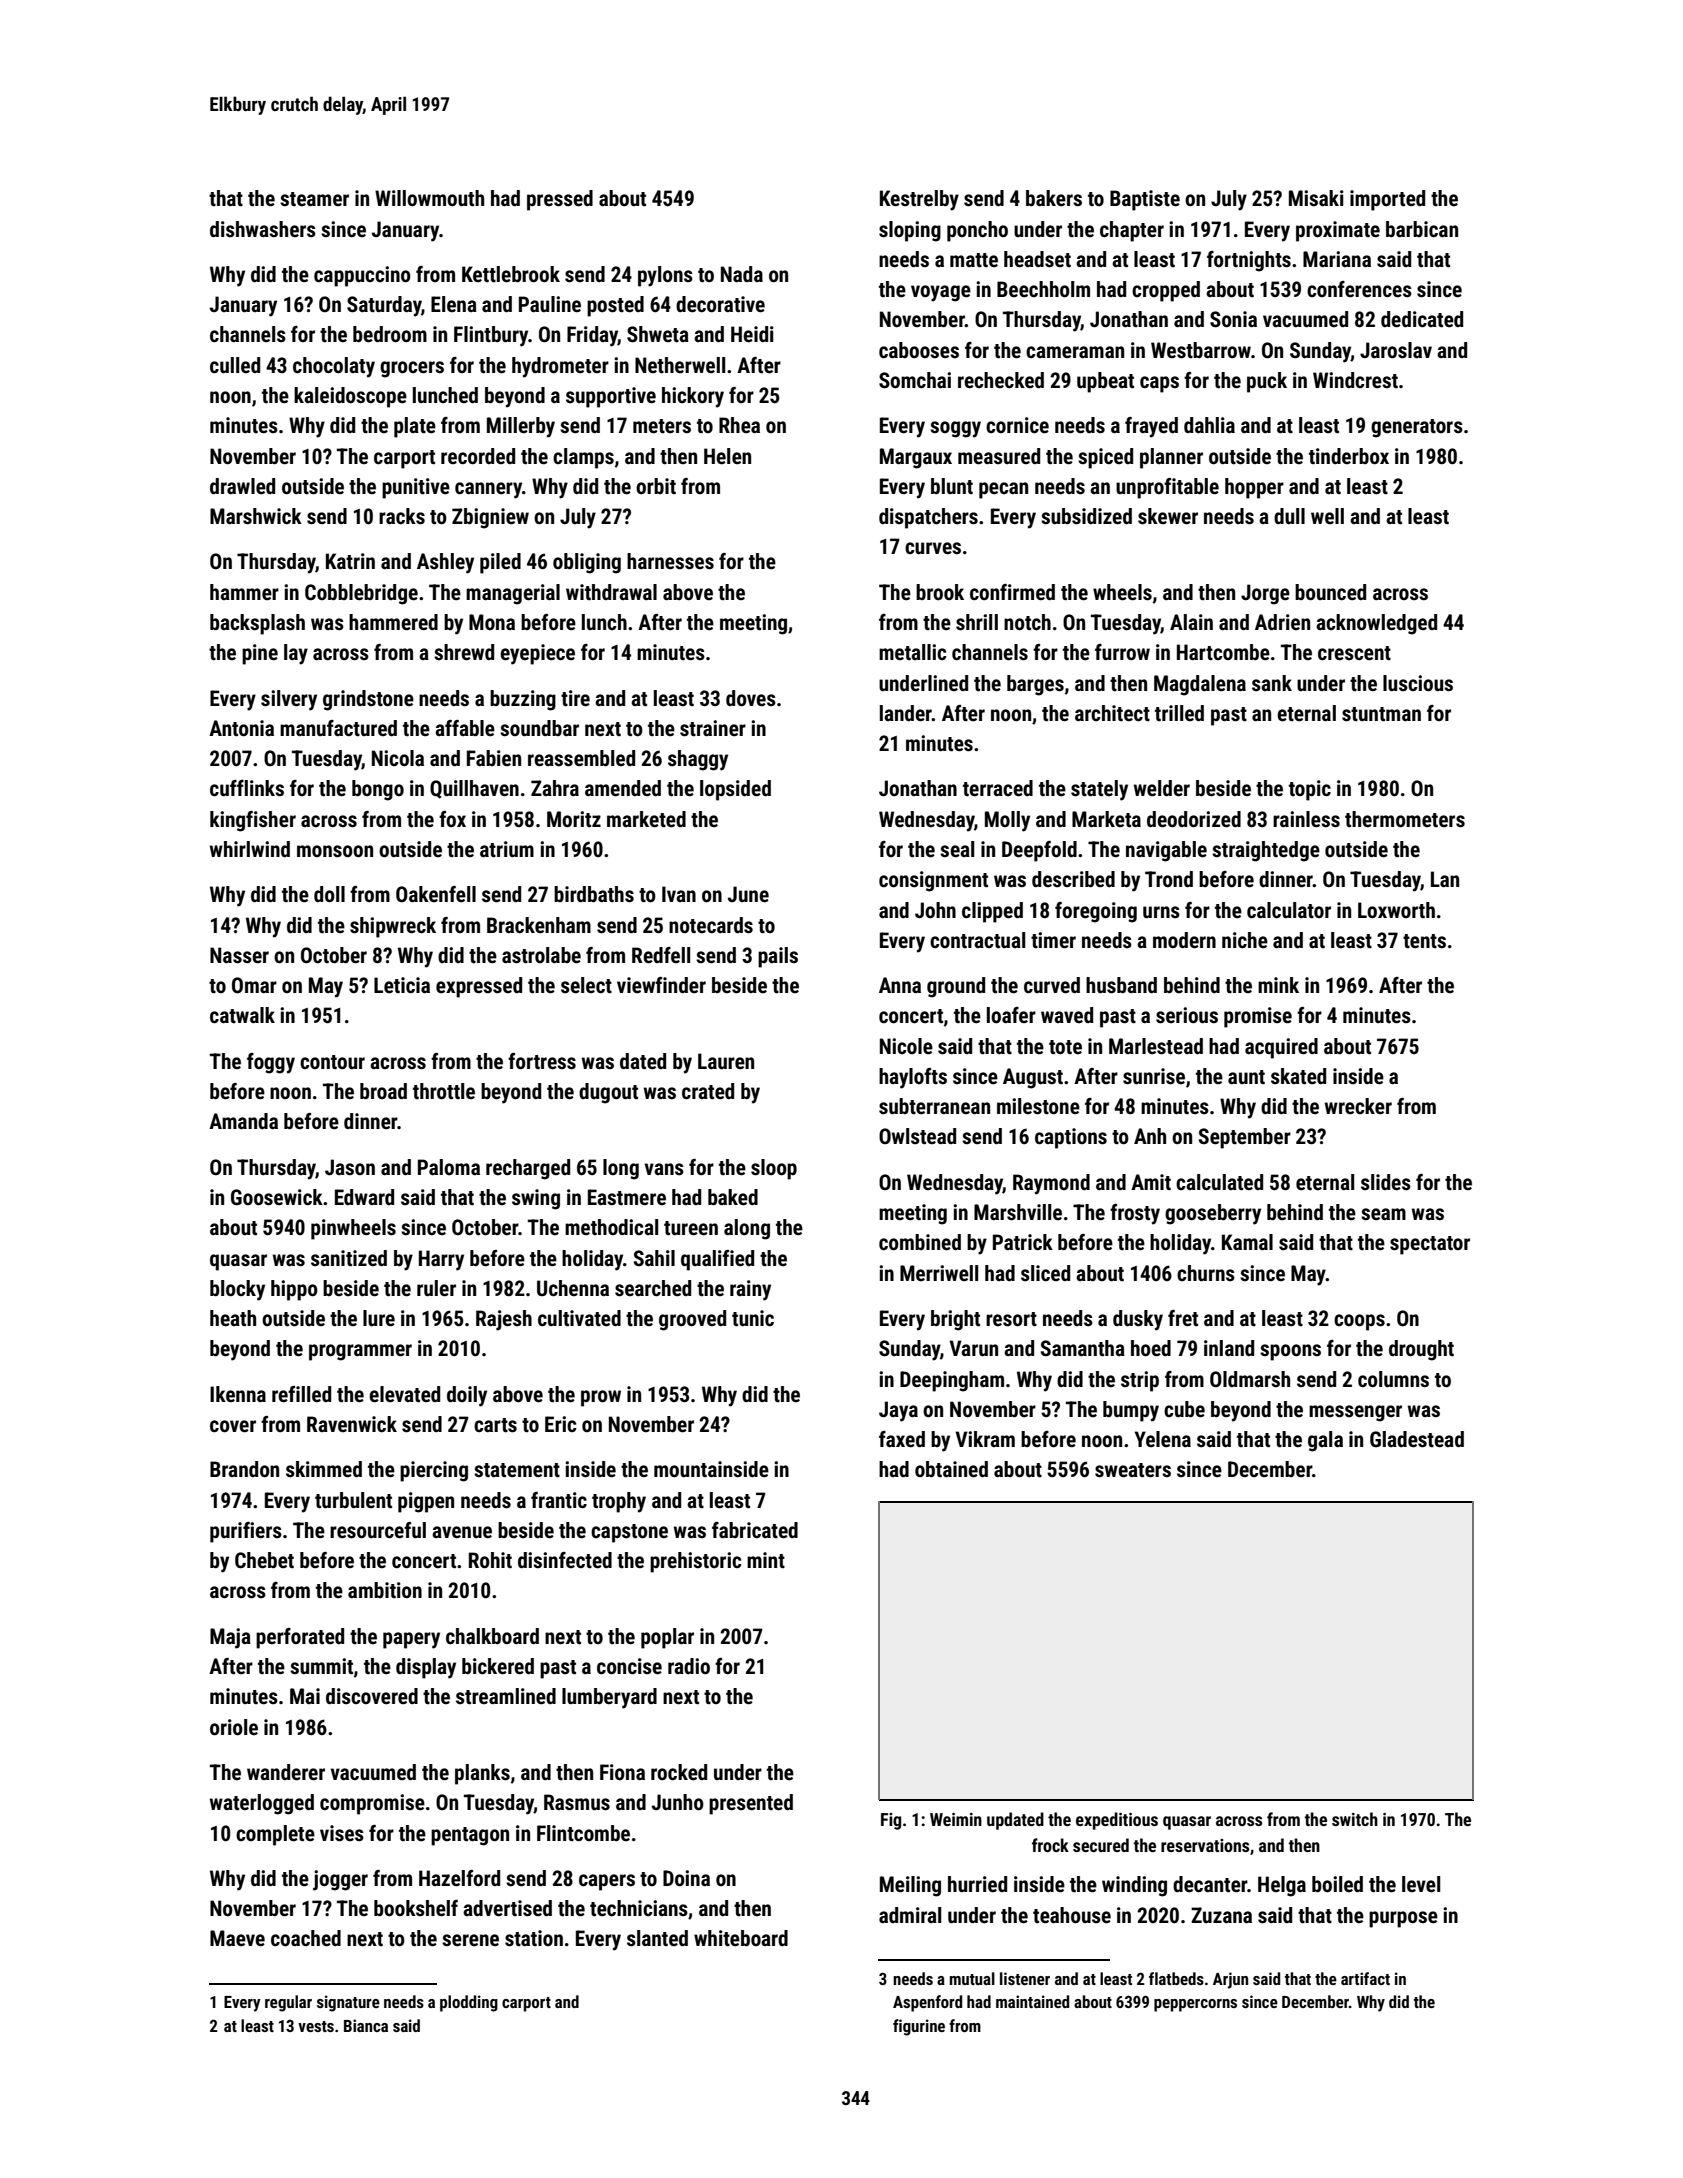 The image size is (1683, 2178). Describe the element at coordinates (955, 1320) in the page. I see `bright` at that location.
